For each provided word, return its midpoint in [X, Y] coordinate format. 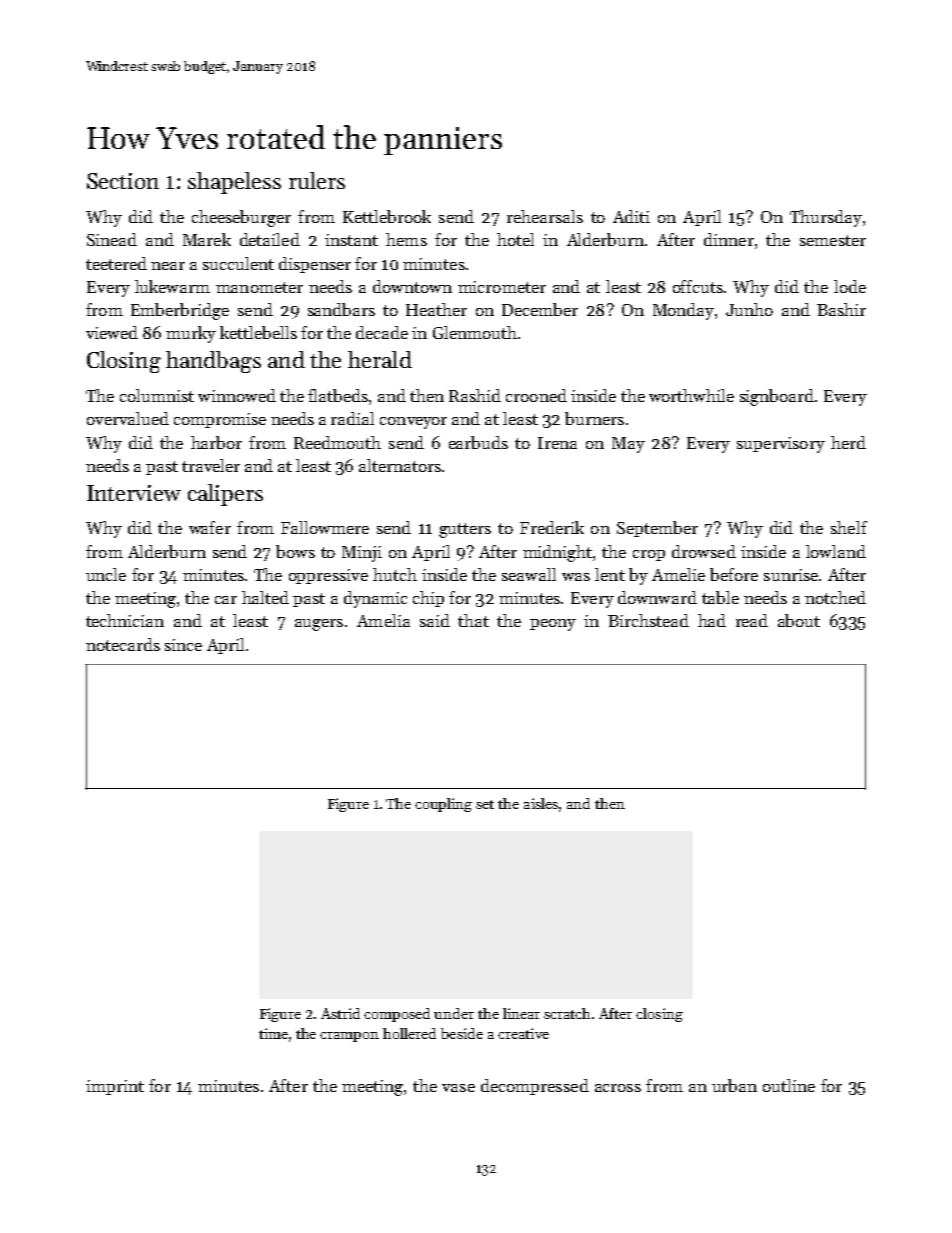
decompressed [535, 1087]
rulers [317, 180]
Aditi [631, 216]
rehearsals [545, 216]
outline [789, 1085]
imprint [115, 1087]
